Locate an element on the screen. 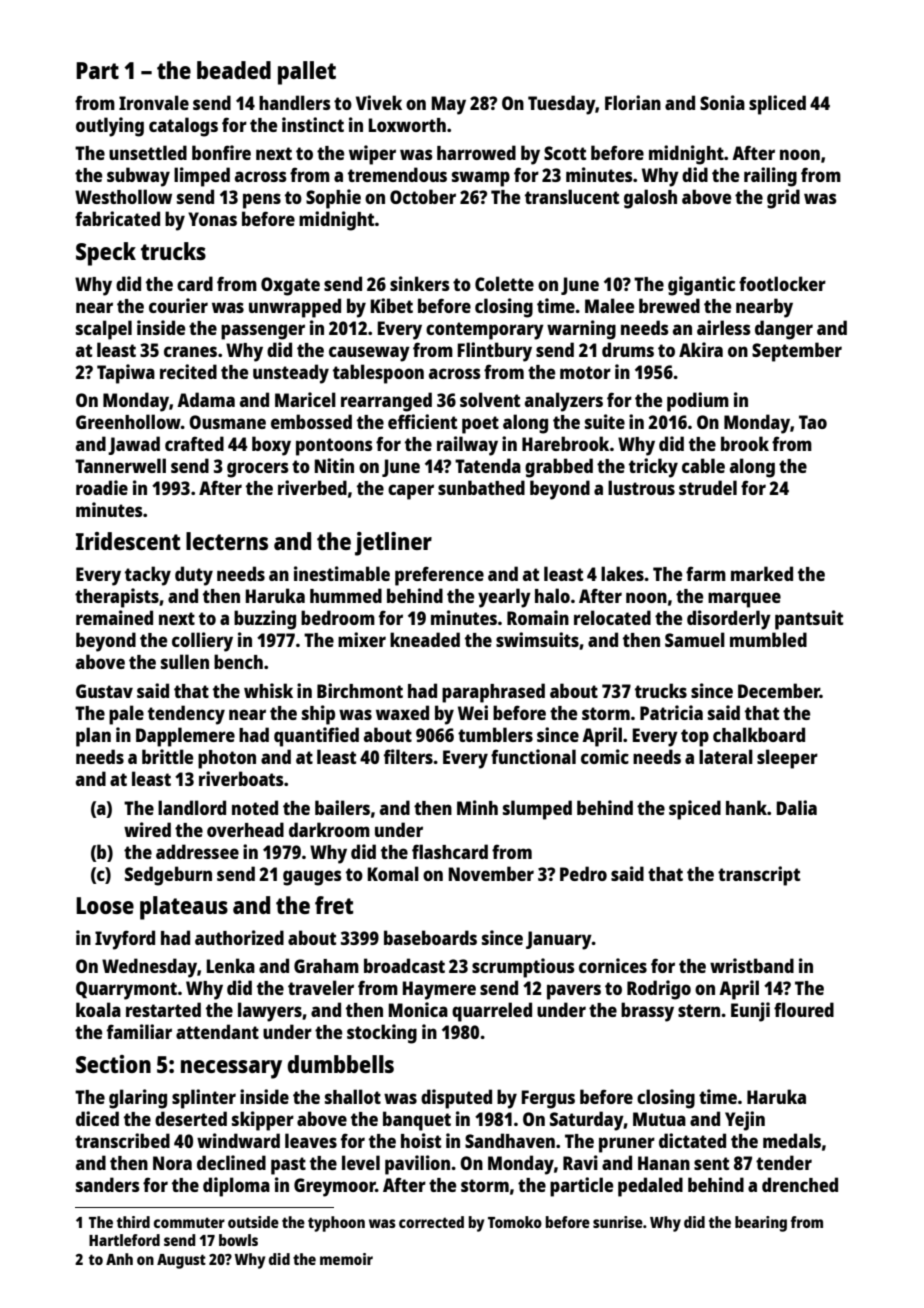 Image resolution: width=924 pixels, height=1308 pixels. Greenhollow is located at coordinates (128, 421).
